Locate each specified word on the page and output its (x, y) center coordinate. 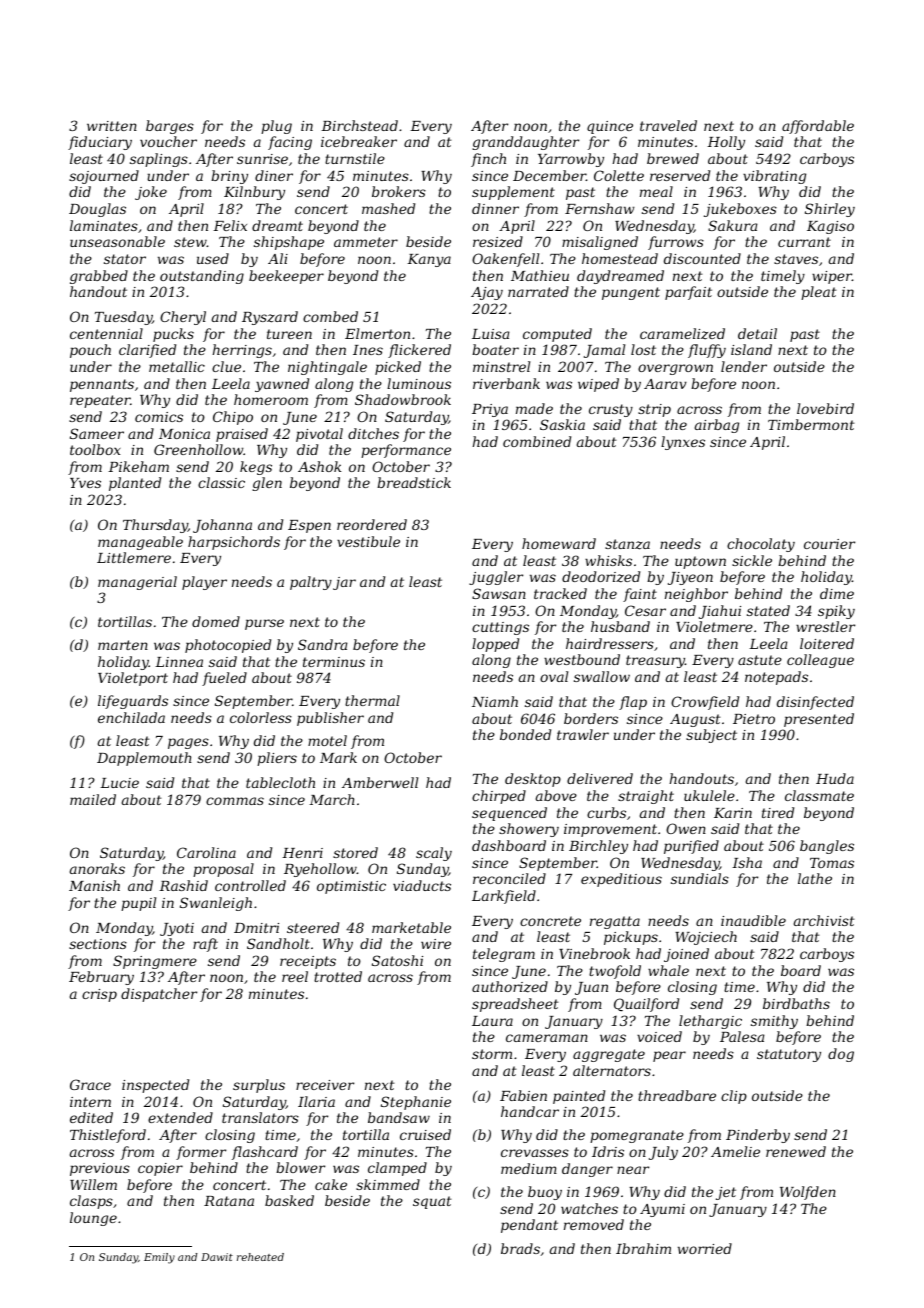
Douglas (97, 210)
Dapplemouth (144, 759)
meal (656, 191)
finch (488, 160)
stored (355, 852)
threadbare (677, 1095)
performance (406, 451)
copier (160, 1169)
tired (778, 812)
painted (579, 1097)
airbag (717, 426)
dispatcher (159, 995)
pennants (102, 385)
